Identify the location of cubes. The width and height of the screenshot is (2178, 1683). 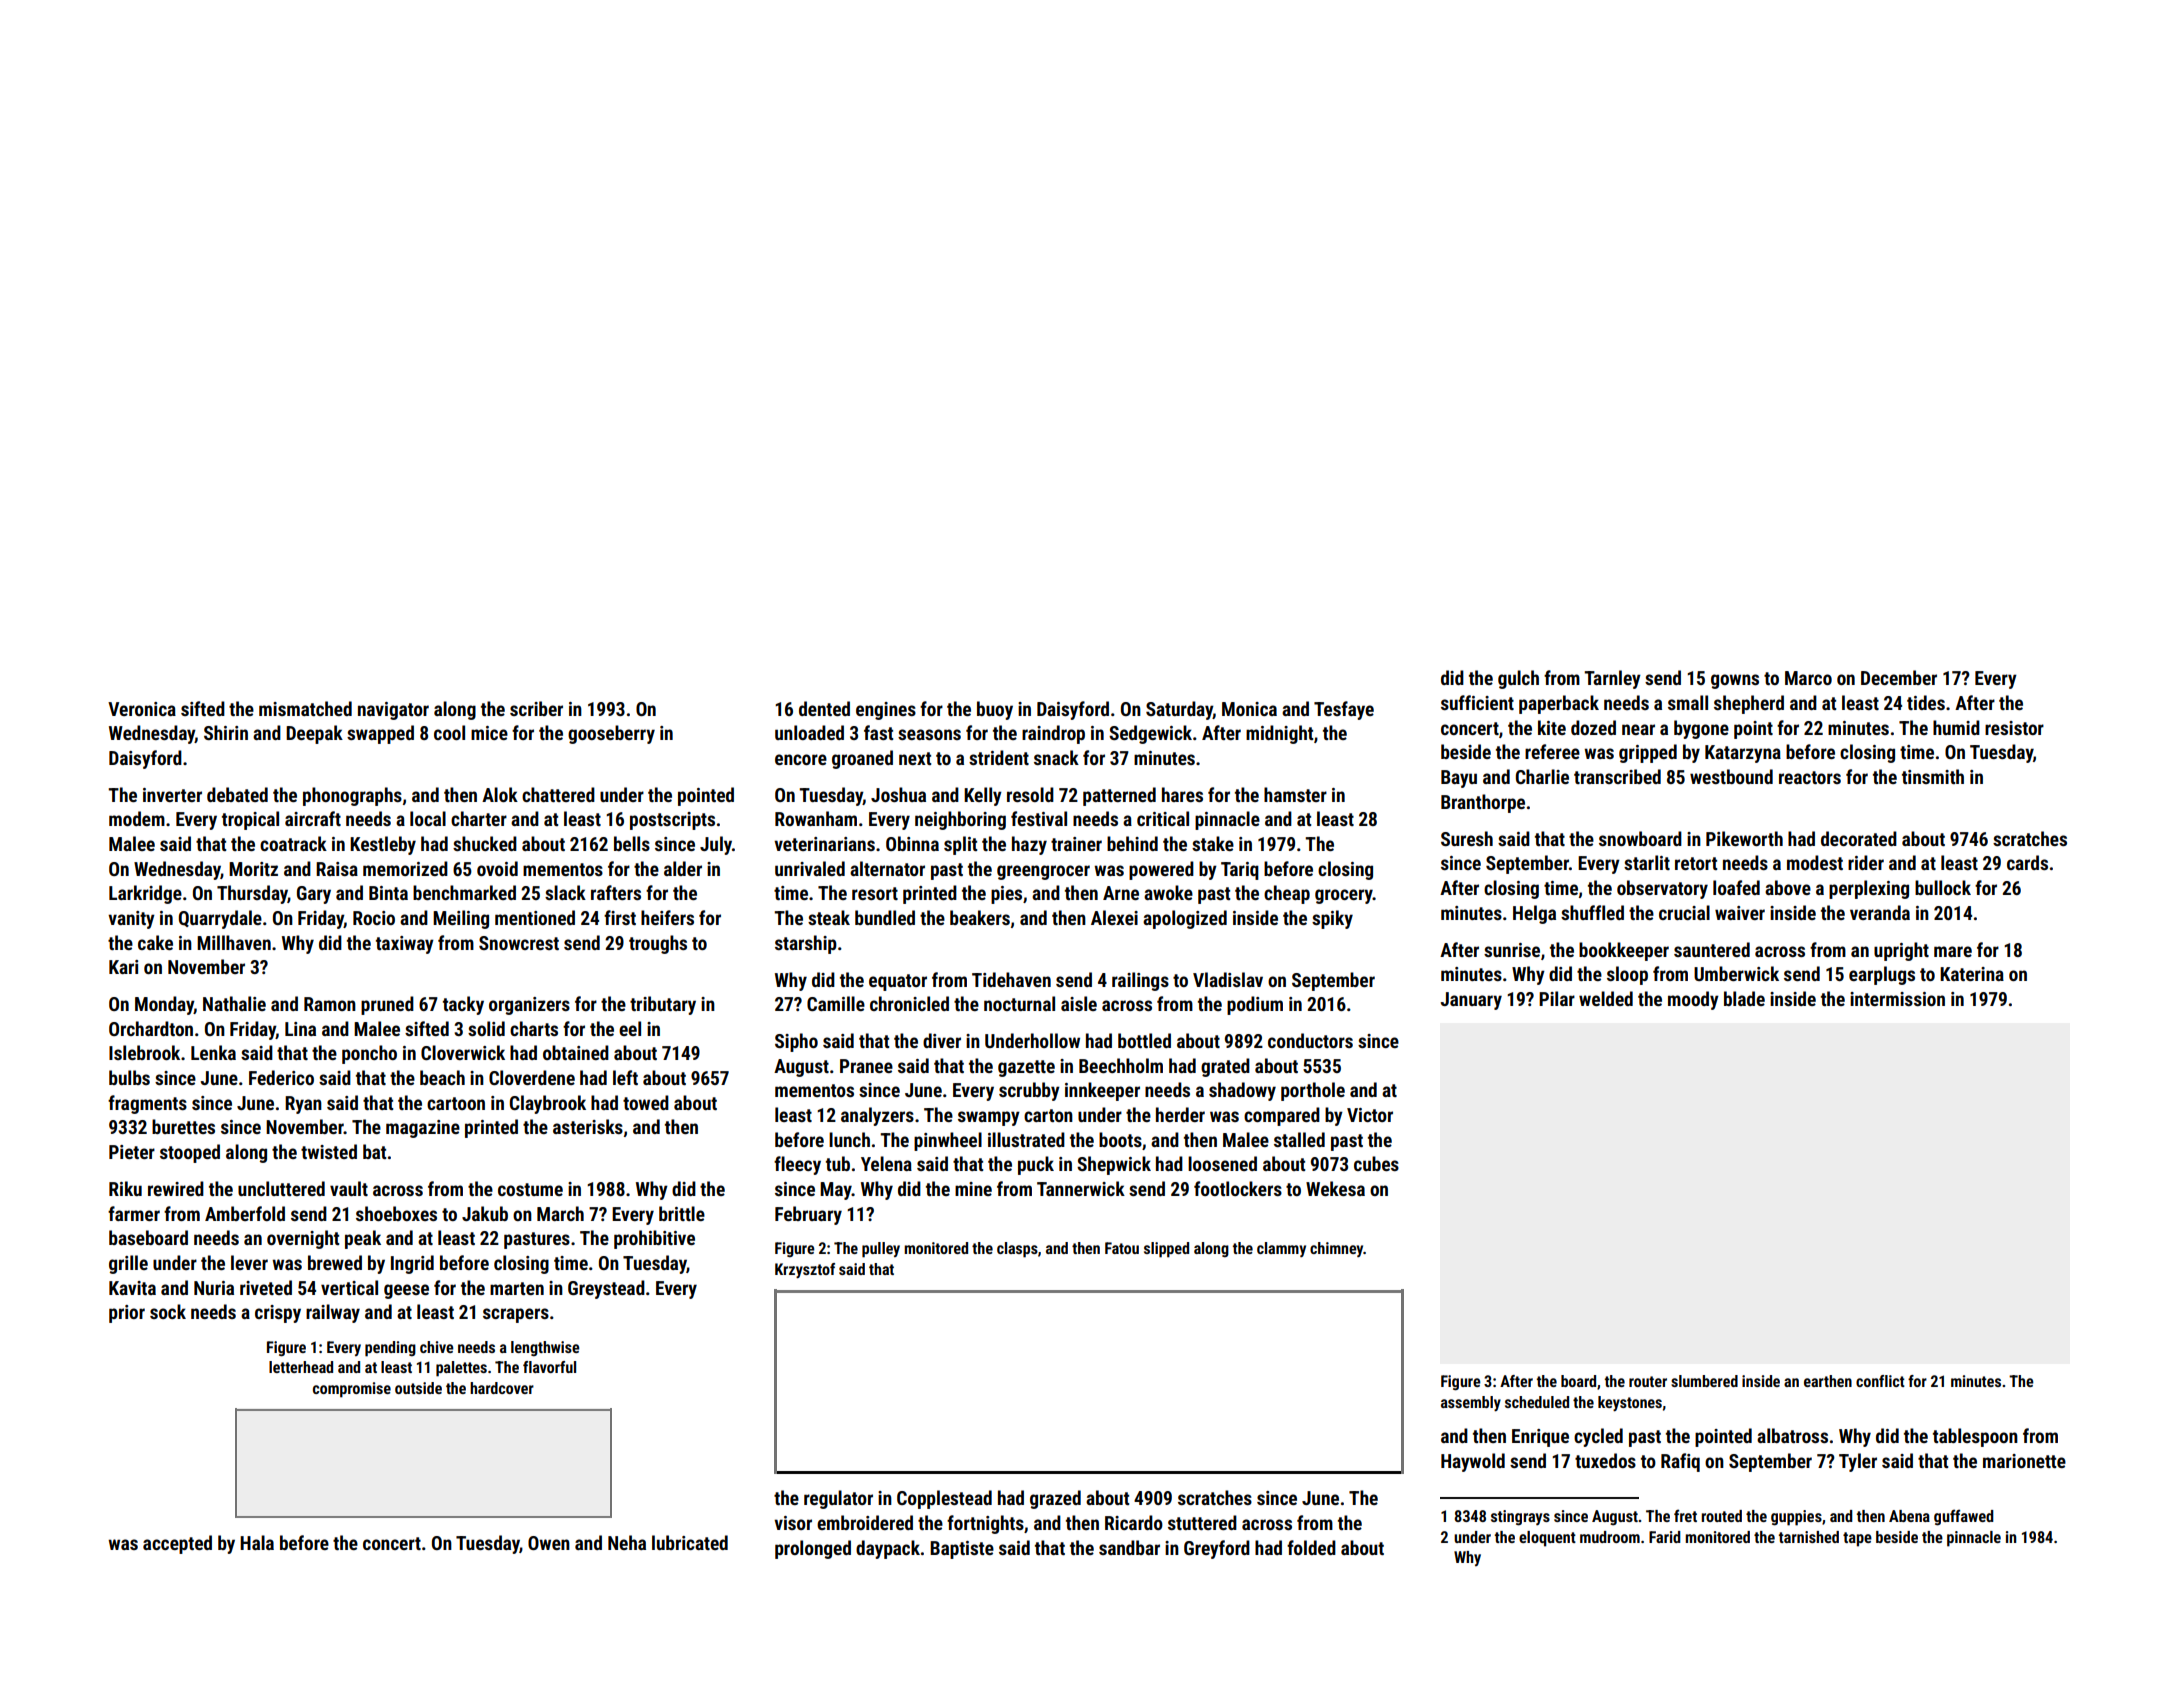
(1376, 1163).
